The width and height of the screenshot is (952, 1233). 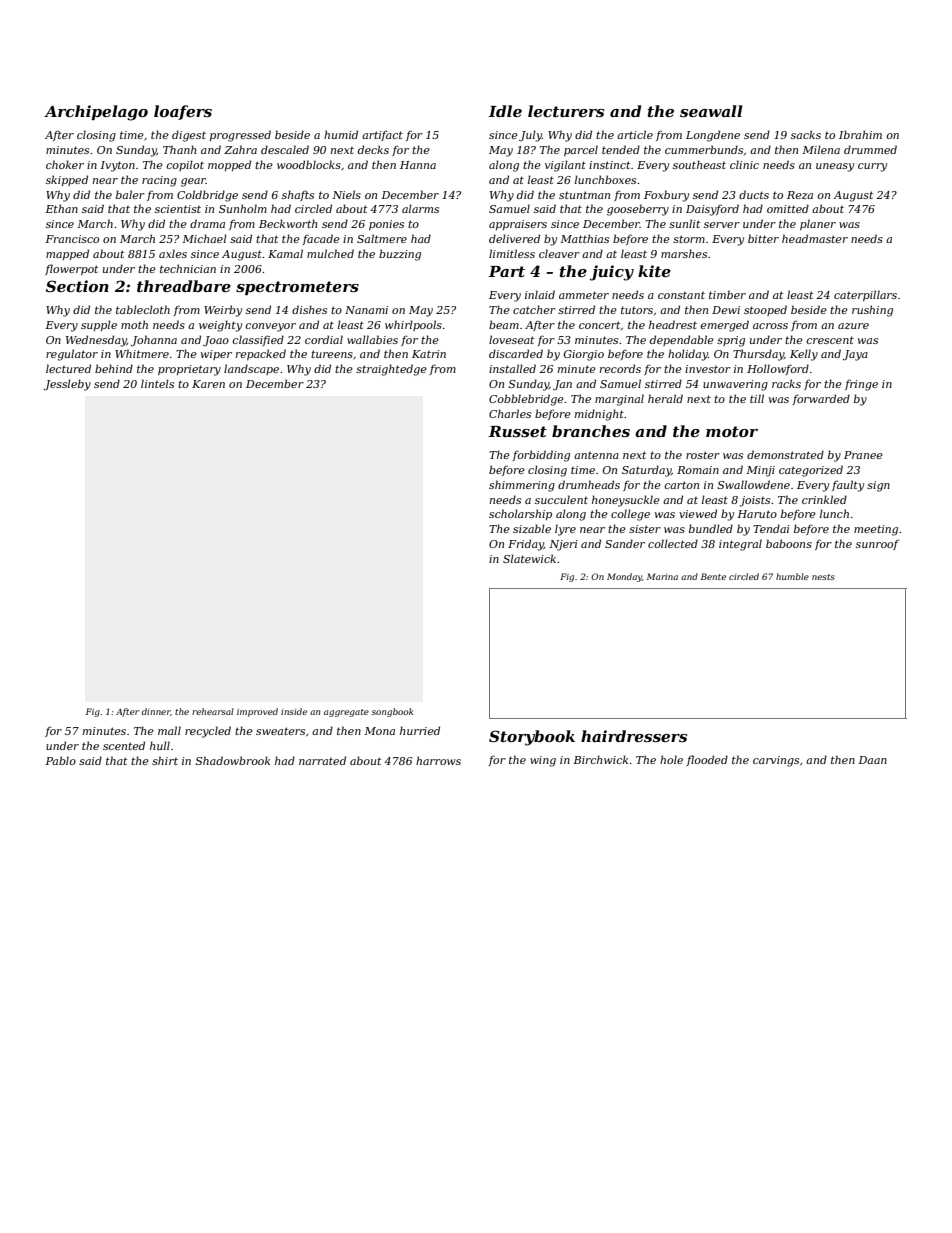 I want to click on Slatewick, so click(x=529, y=558).
